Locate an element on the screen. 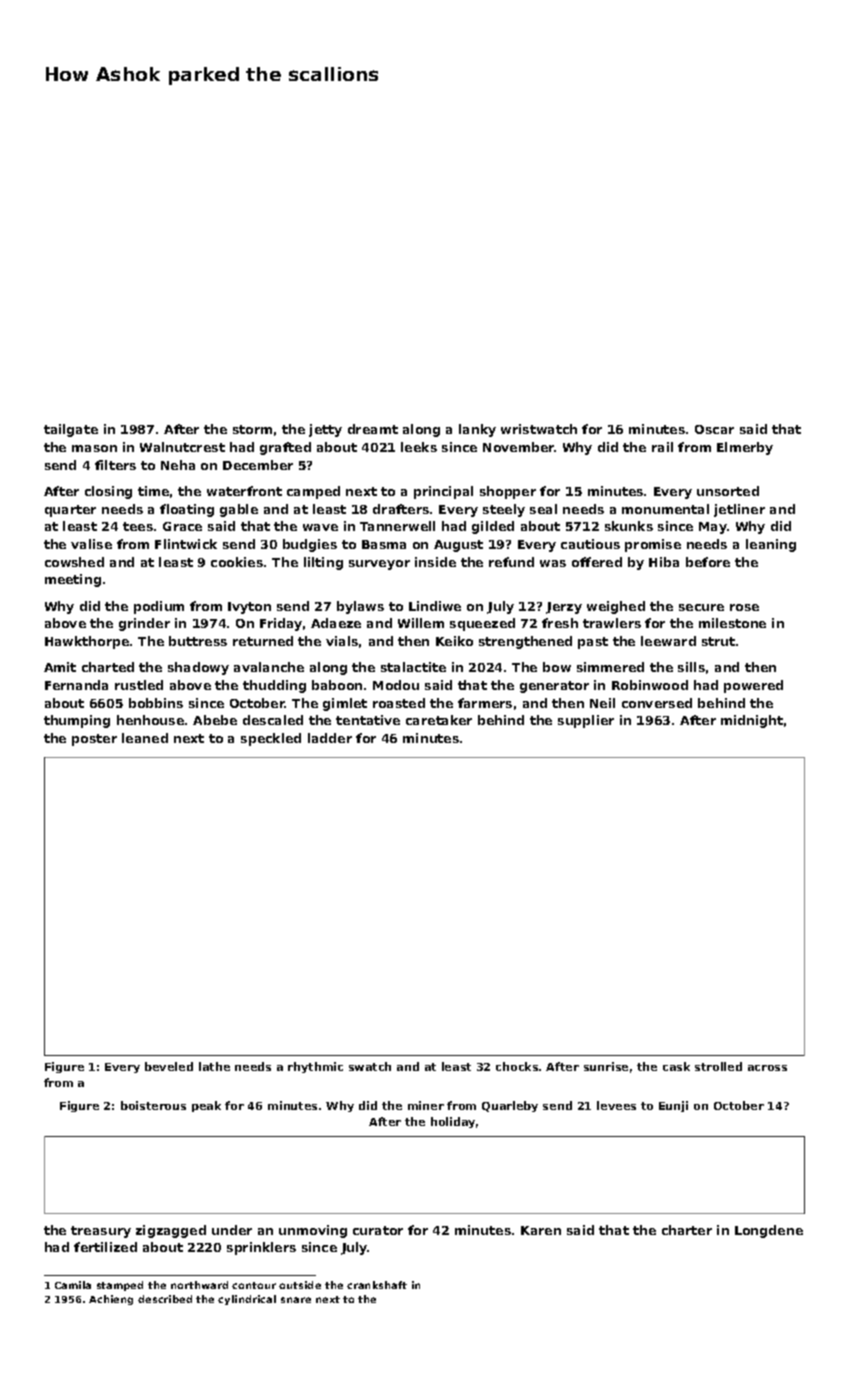 This screenshot has height=1400, width=849. cask is located at coordinates (676, 1066).
